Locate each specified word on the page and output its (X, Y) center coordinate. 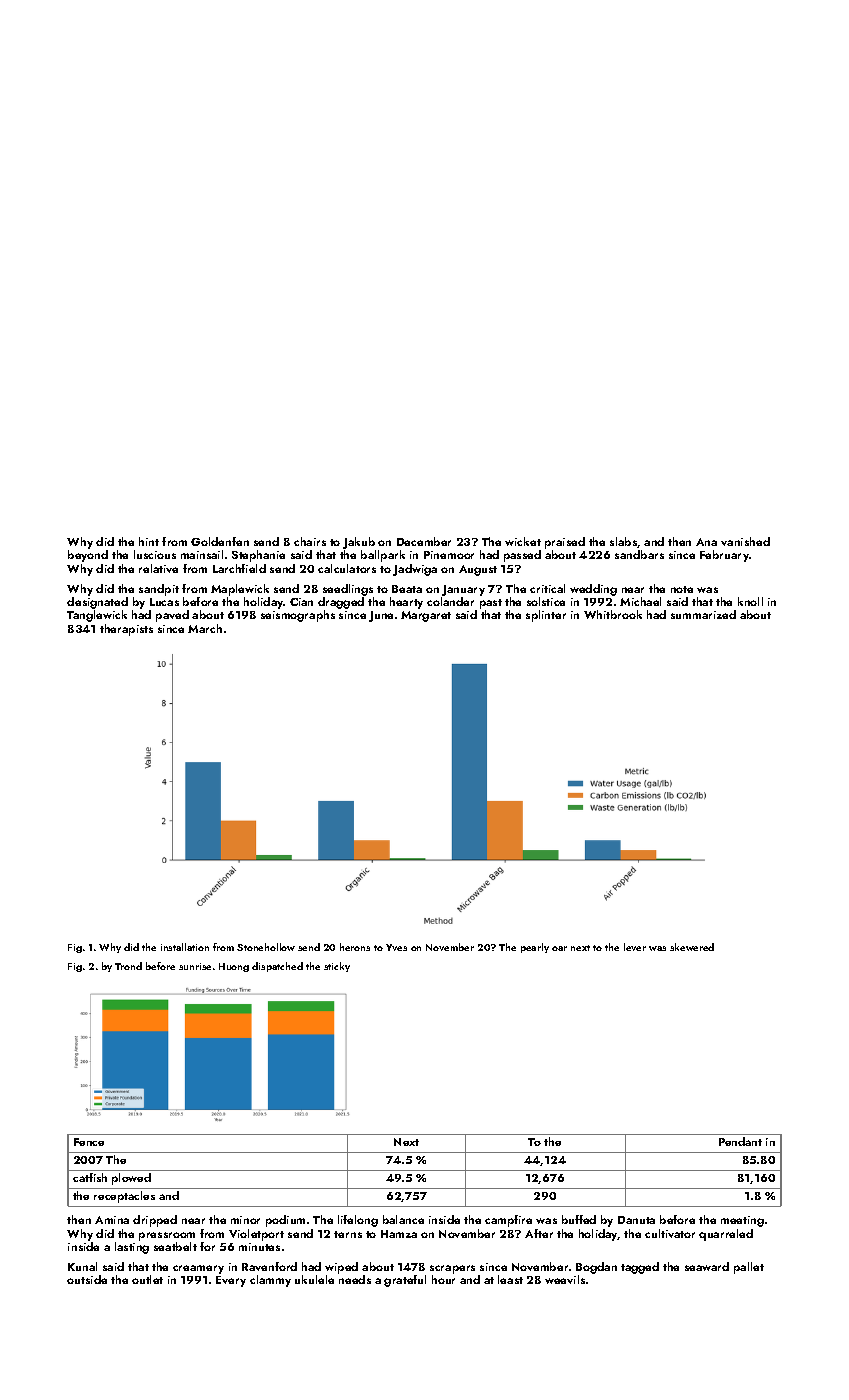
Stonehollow (266, 947)
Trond (128, 966)
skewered (692, 947)
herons (355, 947)
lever (635, 947)
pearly (535, 948)
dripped (155, 1221)
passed (522, 556)
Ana (706, 542)
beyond (88, 556)
